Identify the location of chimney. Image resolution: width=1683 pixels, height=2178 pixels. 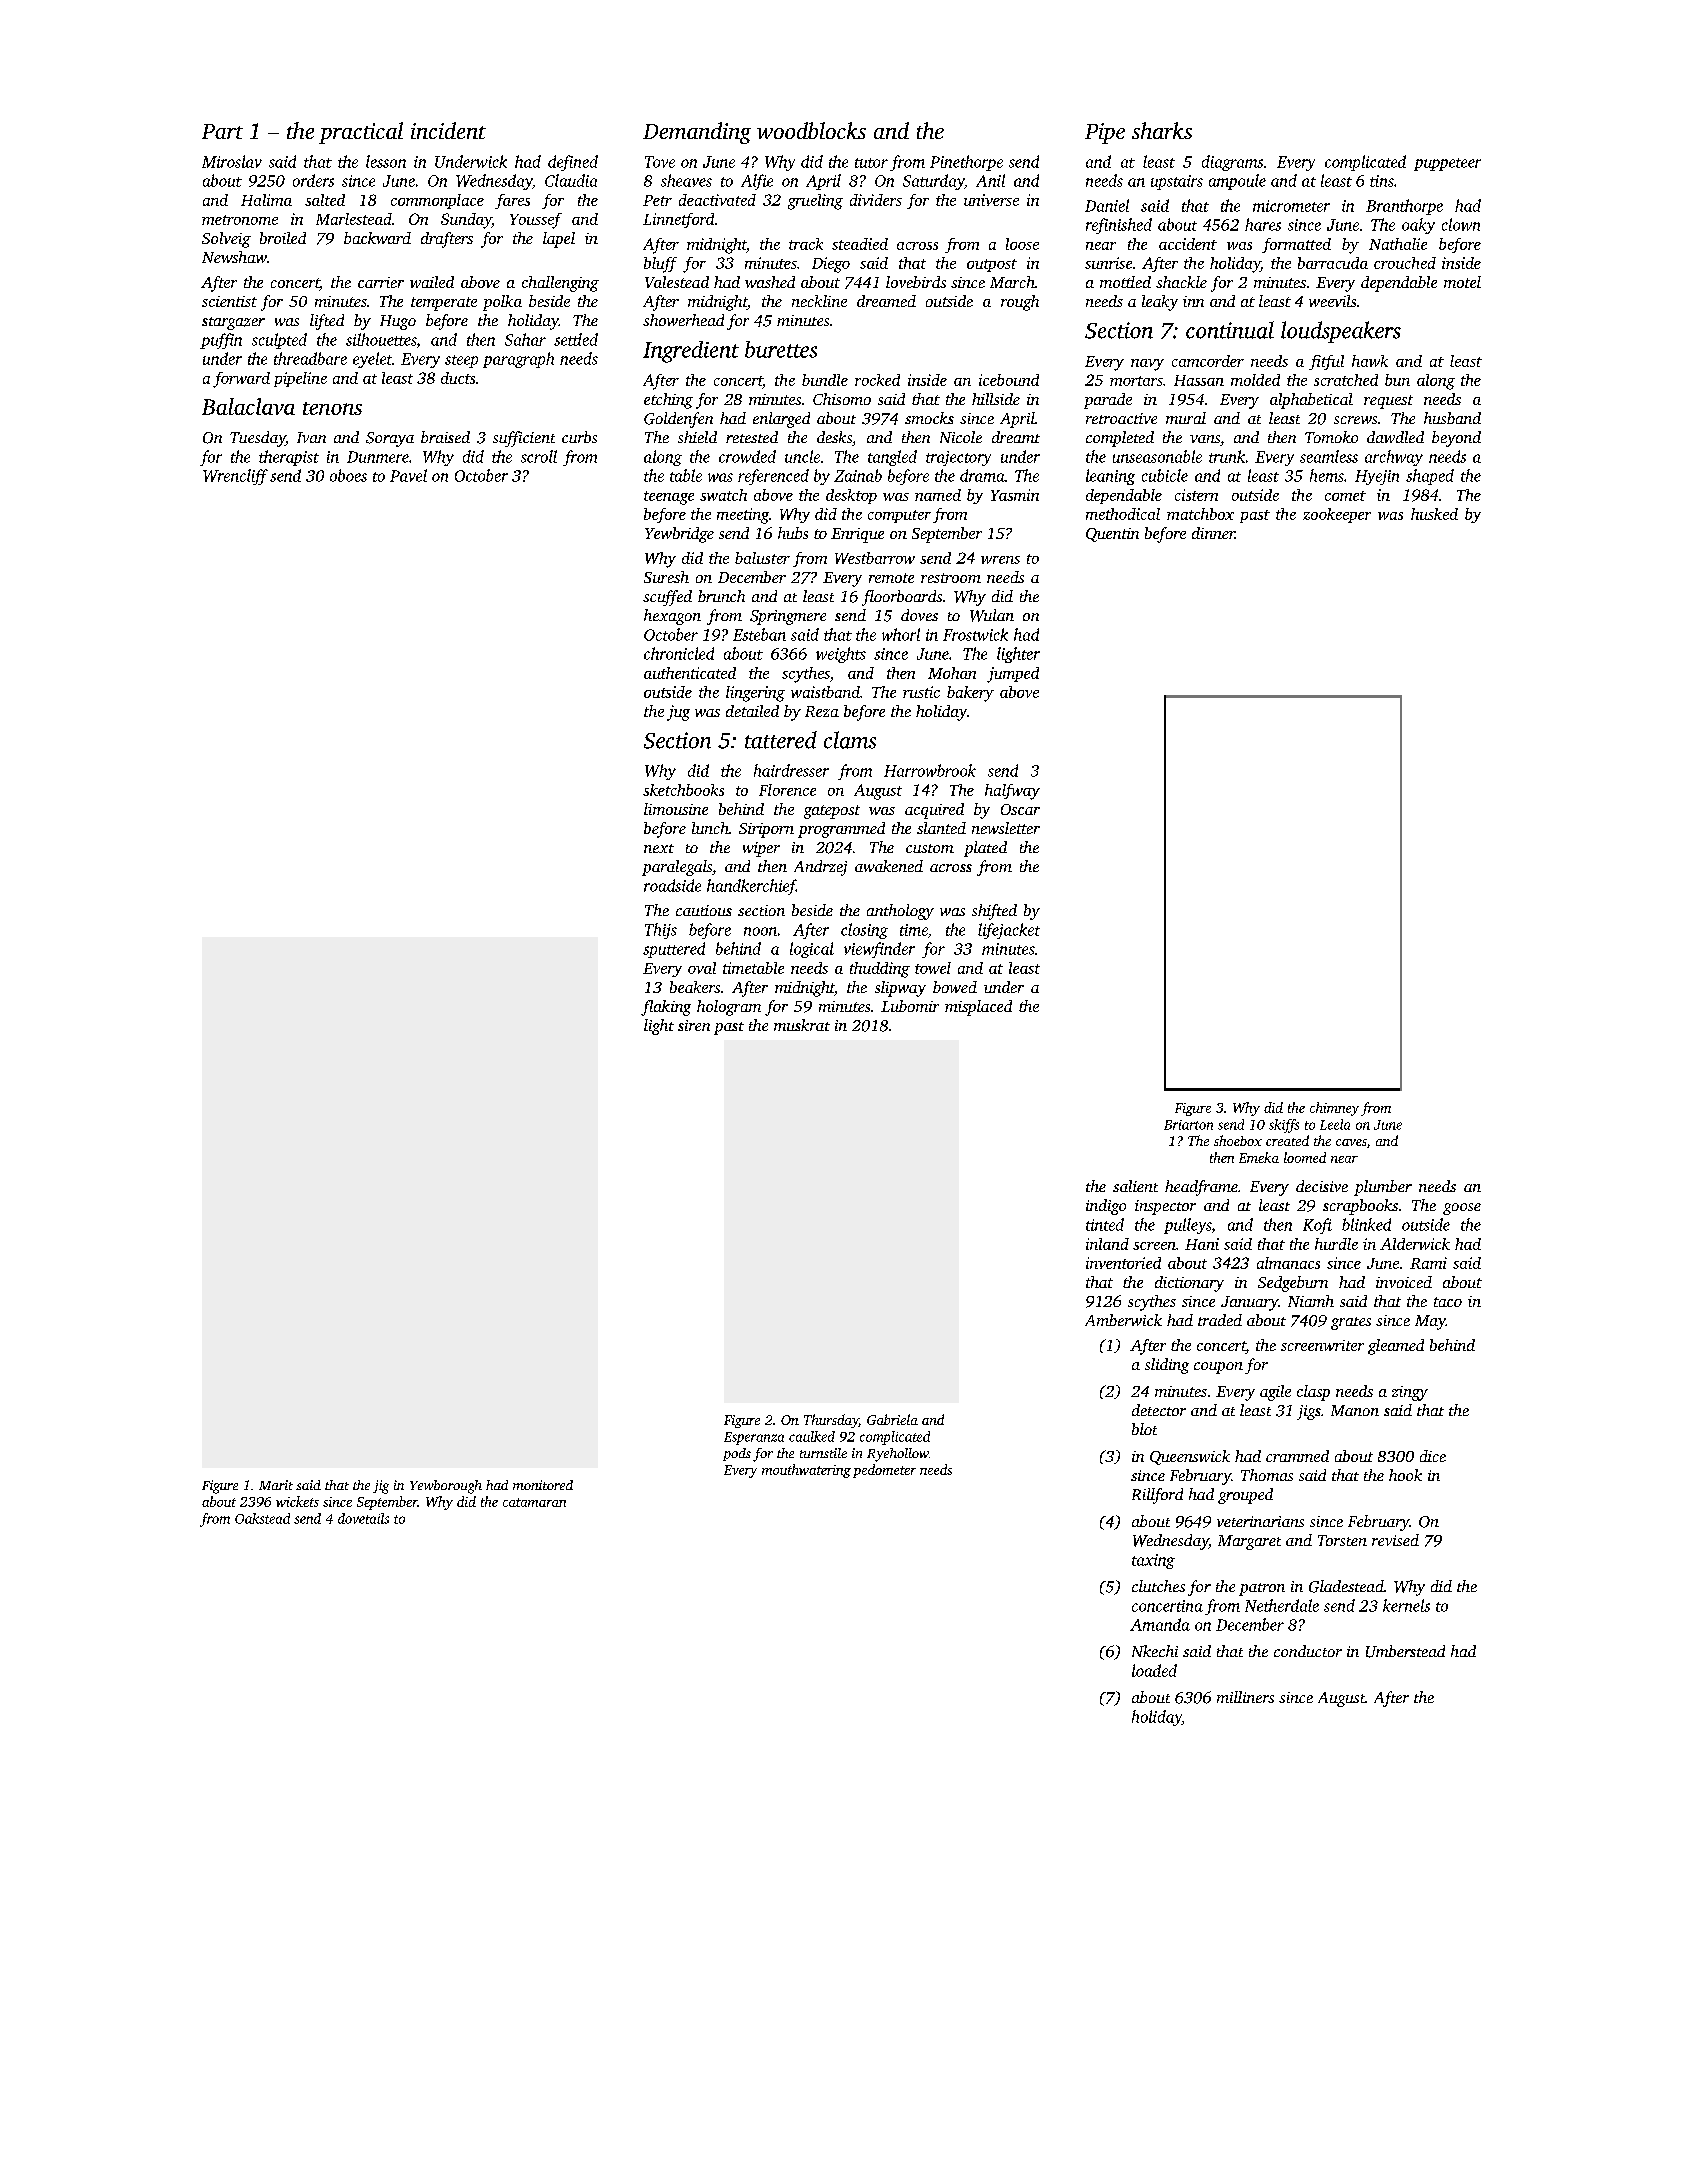
(1334, 1109).
